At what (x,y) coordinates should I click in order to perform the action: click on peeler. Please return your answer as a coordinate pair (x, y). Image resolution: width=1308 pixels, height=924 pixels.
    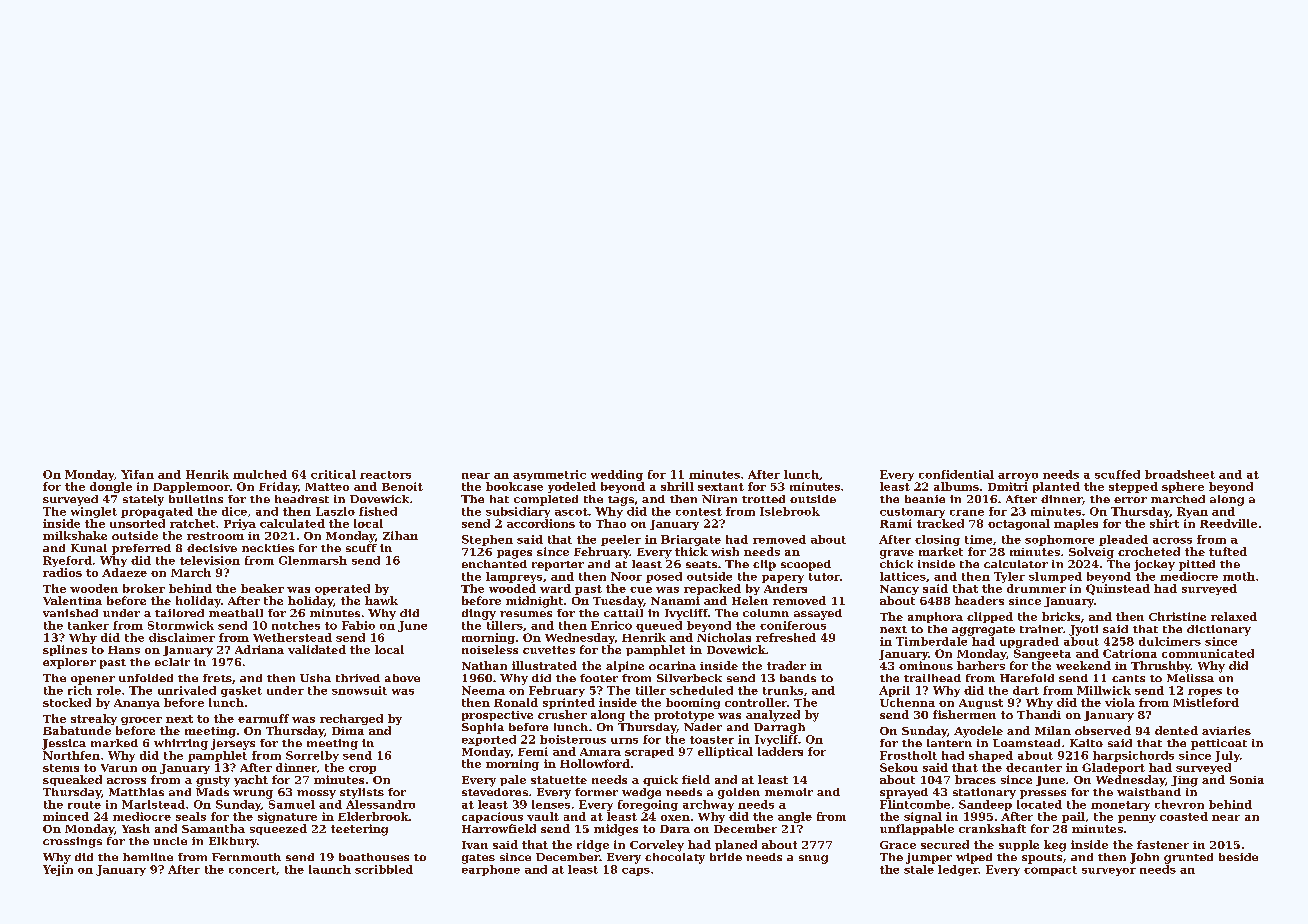
    Looking at the image, I should click on (621, 540).
